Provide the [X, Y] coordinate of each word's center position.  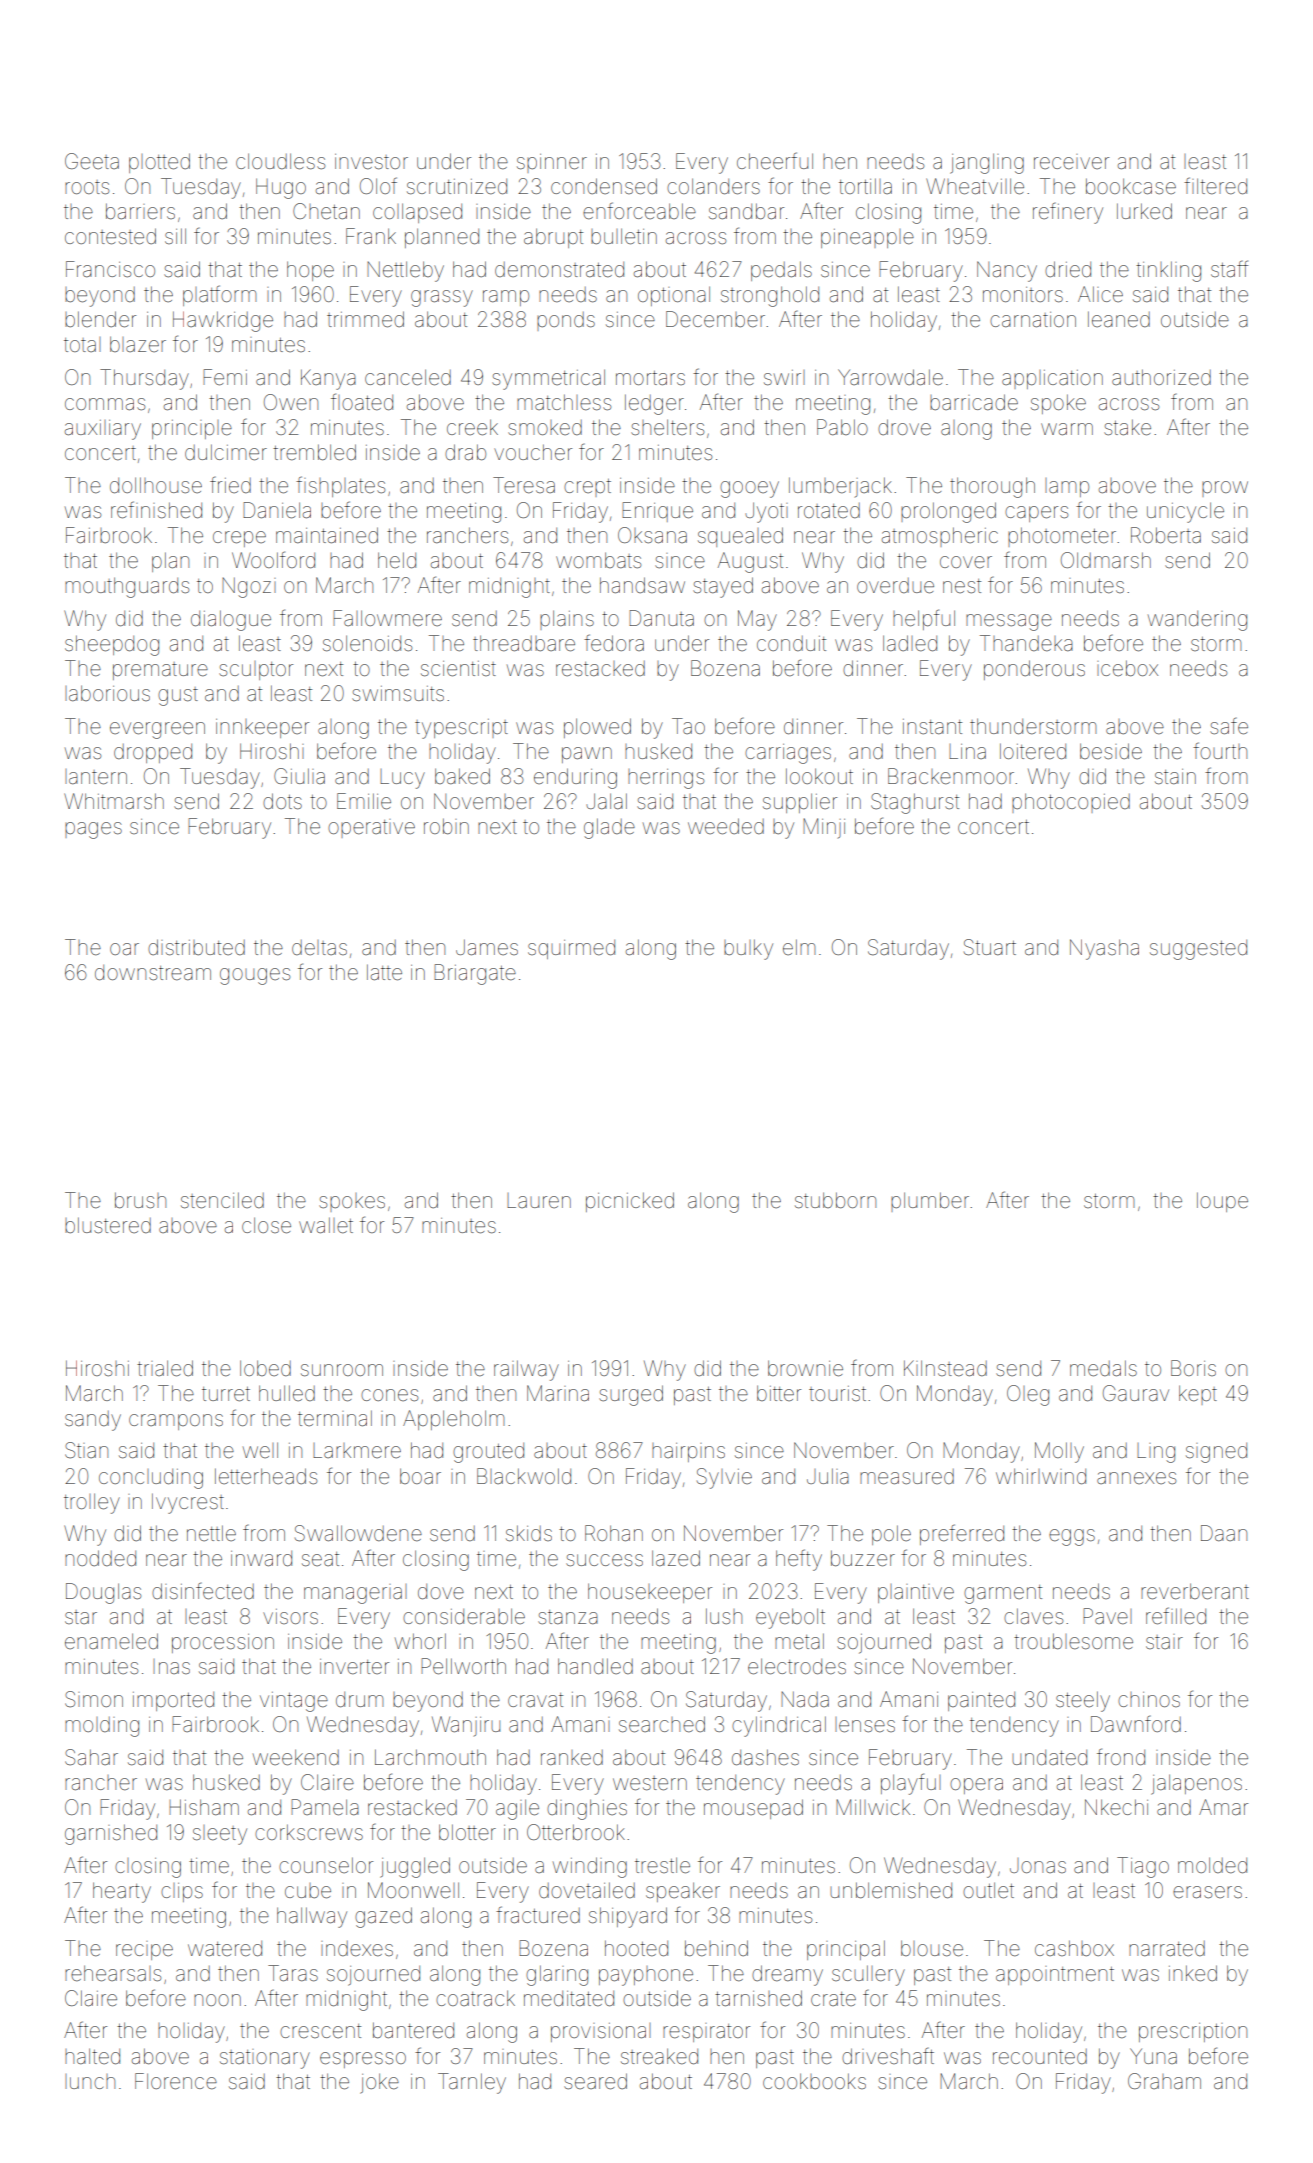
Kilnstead [945, 1368]
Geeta [92, 161]
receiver [1071, 161]
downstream [153, 973]
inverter [354, 1666]
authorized [1161, 377]
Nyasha [1104, 949]
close [266, 1225]
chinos [1149, 1699]
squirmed [571, 949]
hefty [799, 1560]
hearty [122, 1892]
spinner [552, 163]
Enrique [657, 512]
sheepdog [112, 645]
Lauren [539, 1200]
